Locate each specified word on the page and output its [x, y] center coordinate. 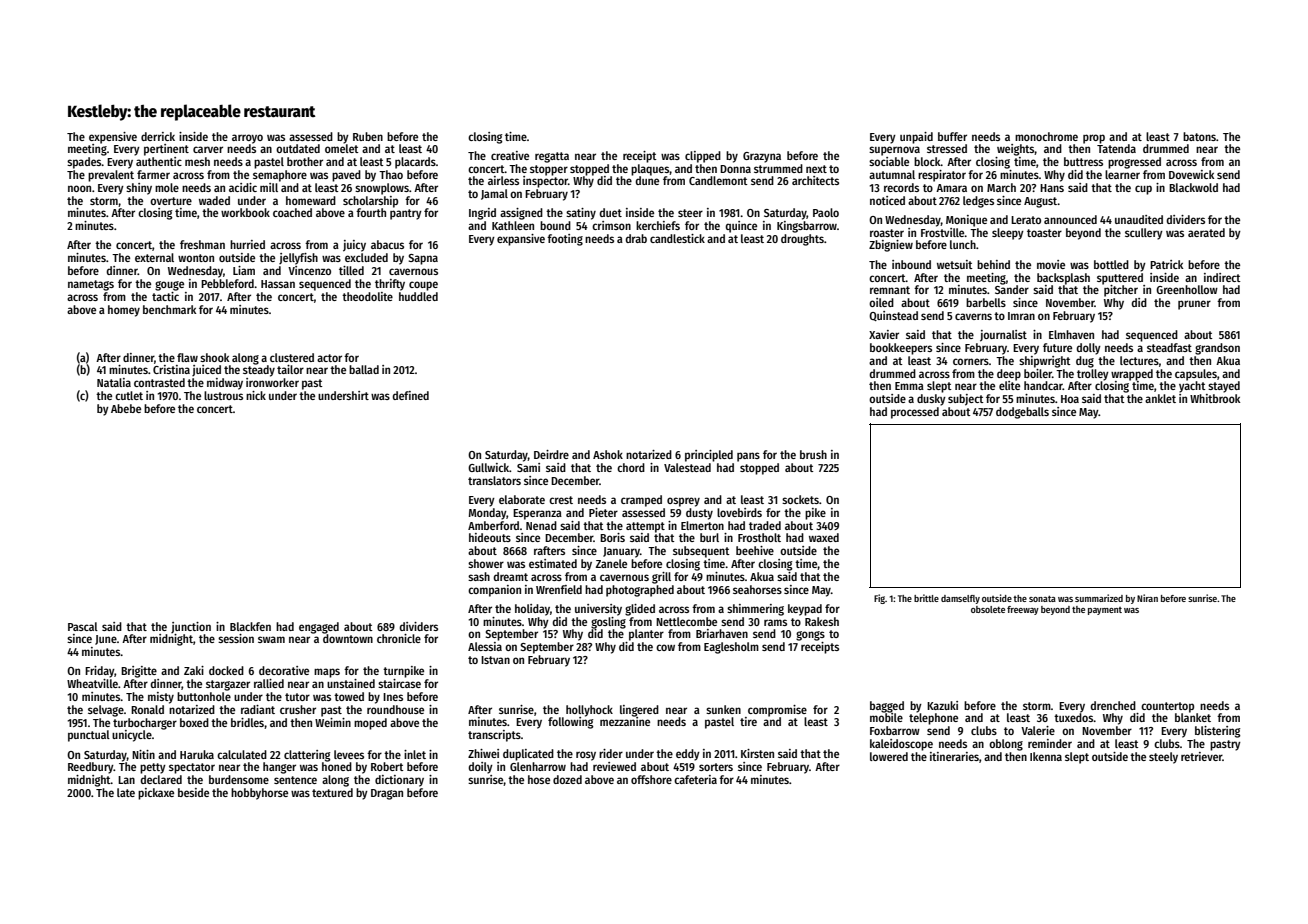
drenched [1113, 705]
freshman [202, 244]
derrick [158, 136]
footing [565, 240]
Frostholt [759, 537]
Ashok [608, 454]
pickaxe [156, 794]
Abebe [126, 408]
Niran [1147, 598]
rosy [586, 756]
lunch [963, 244]
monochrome [1046, 136]
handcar [1043, 385]
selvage [106, 711]
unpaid [916, 138]
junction [191, 627]
